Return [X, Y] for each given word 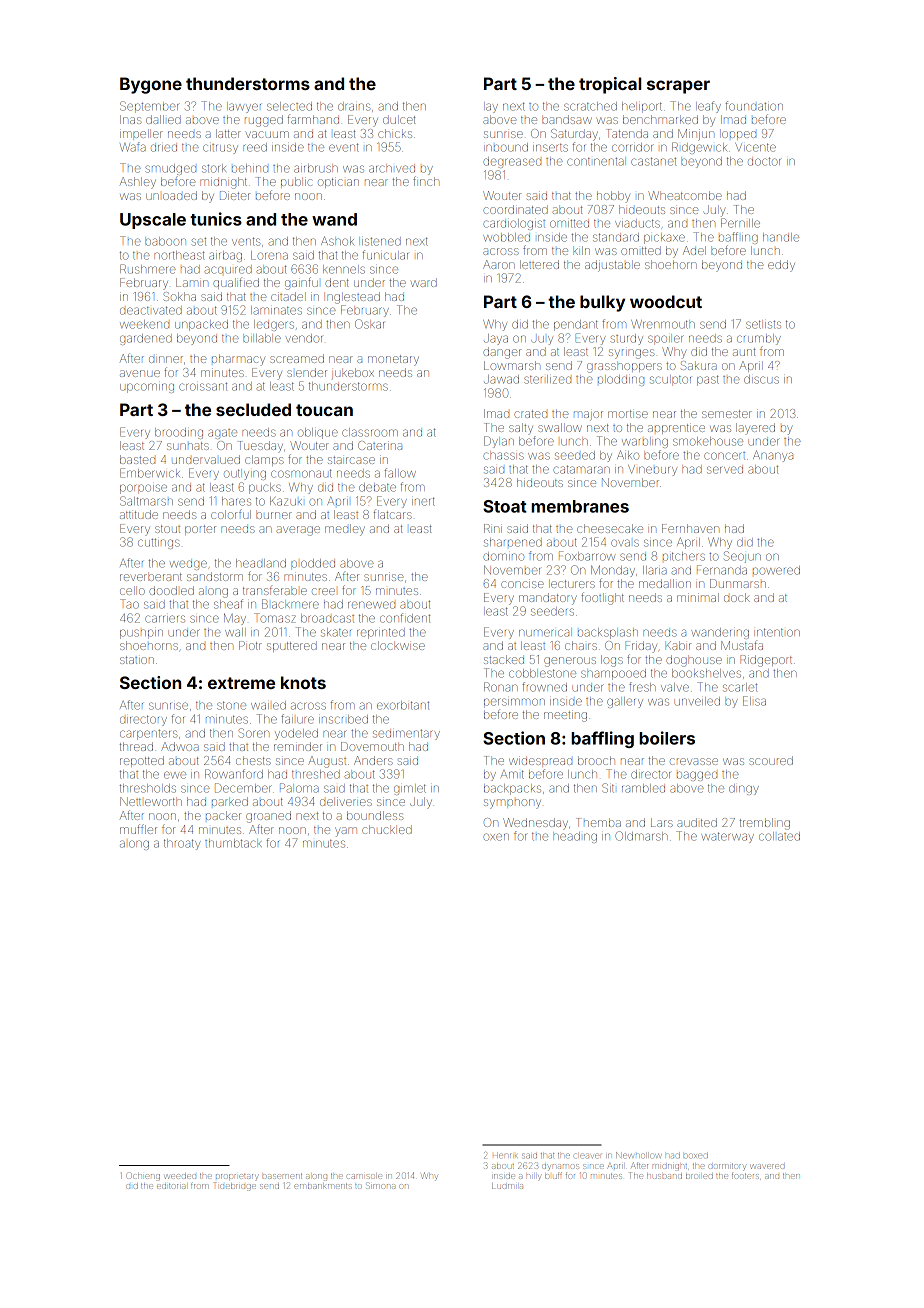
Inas [130, 119]
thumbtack [233, 843]
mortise [628, 414]
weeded [180, 1176]
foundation [754, 106]
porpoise [143, 489]
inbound [507, 147]
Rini [493, 528]
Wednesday [535, 824]
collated [779, 836]
